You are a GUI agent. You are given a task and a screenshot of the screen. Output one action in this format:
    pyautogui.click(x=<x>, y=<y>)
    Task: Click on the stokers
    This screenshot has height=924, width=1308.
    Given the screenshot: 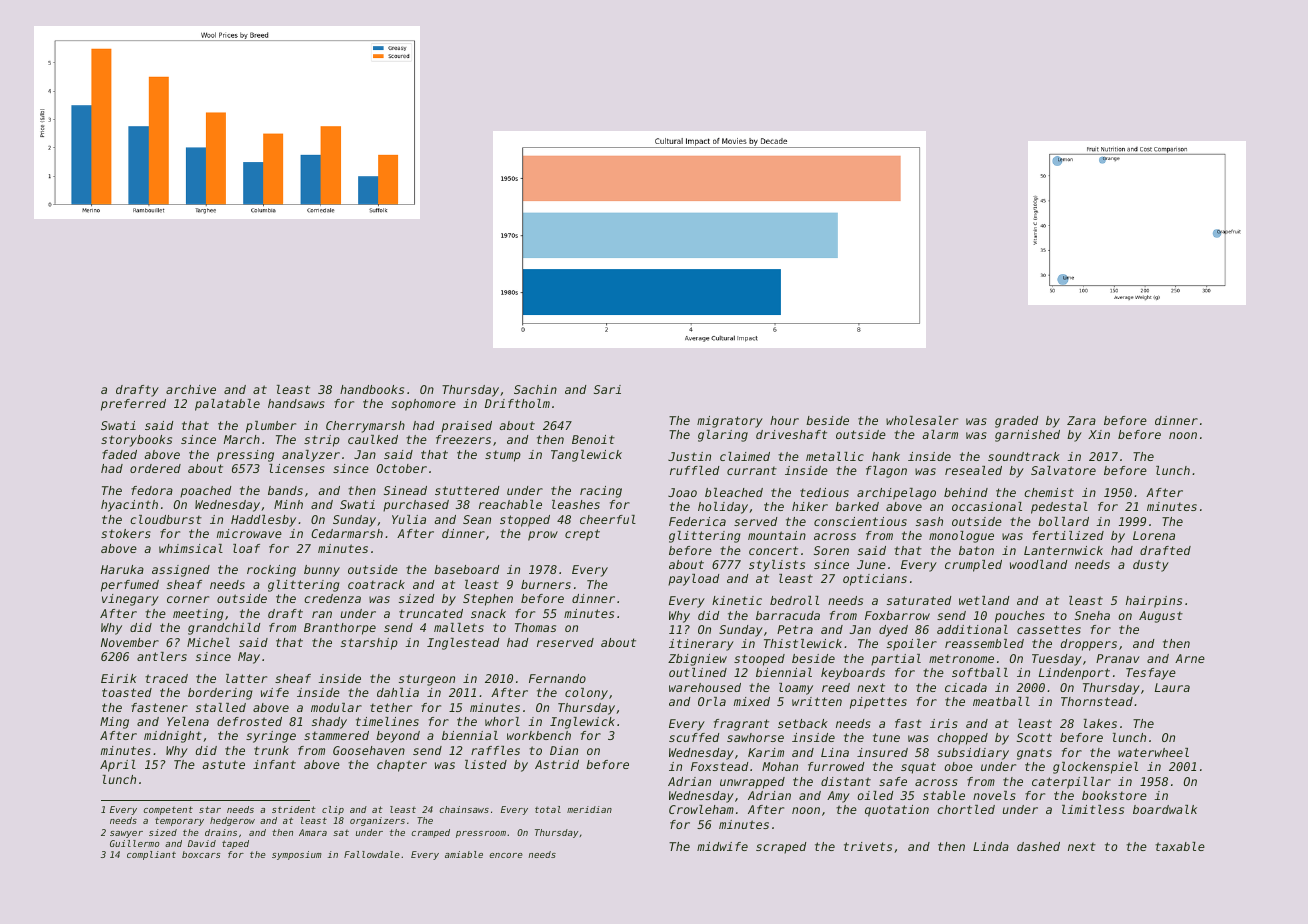 What is the action you would take?
    pyautogui.click(x=126, y=533)
